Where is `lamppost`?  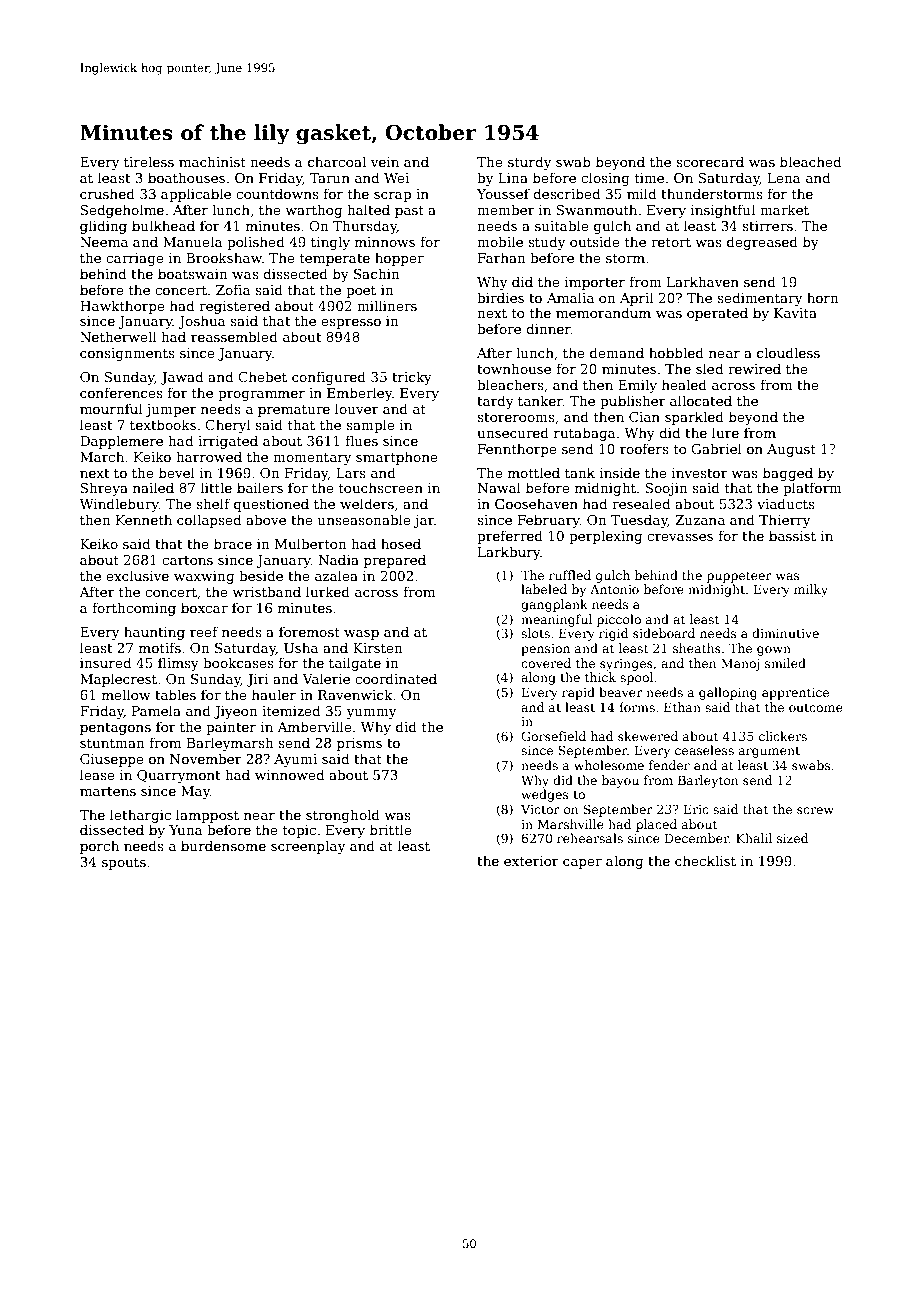
lamppost is located at coordinates (207, 816).
